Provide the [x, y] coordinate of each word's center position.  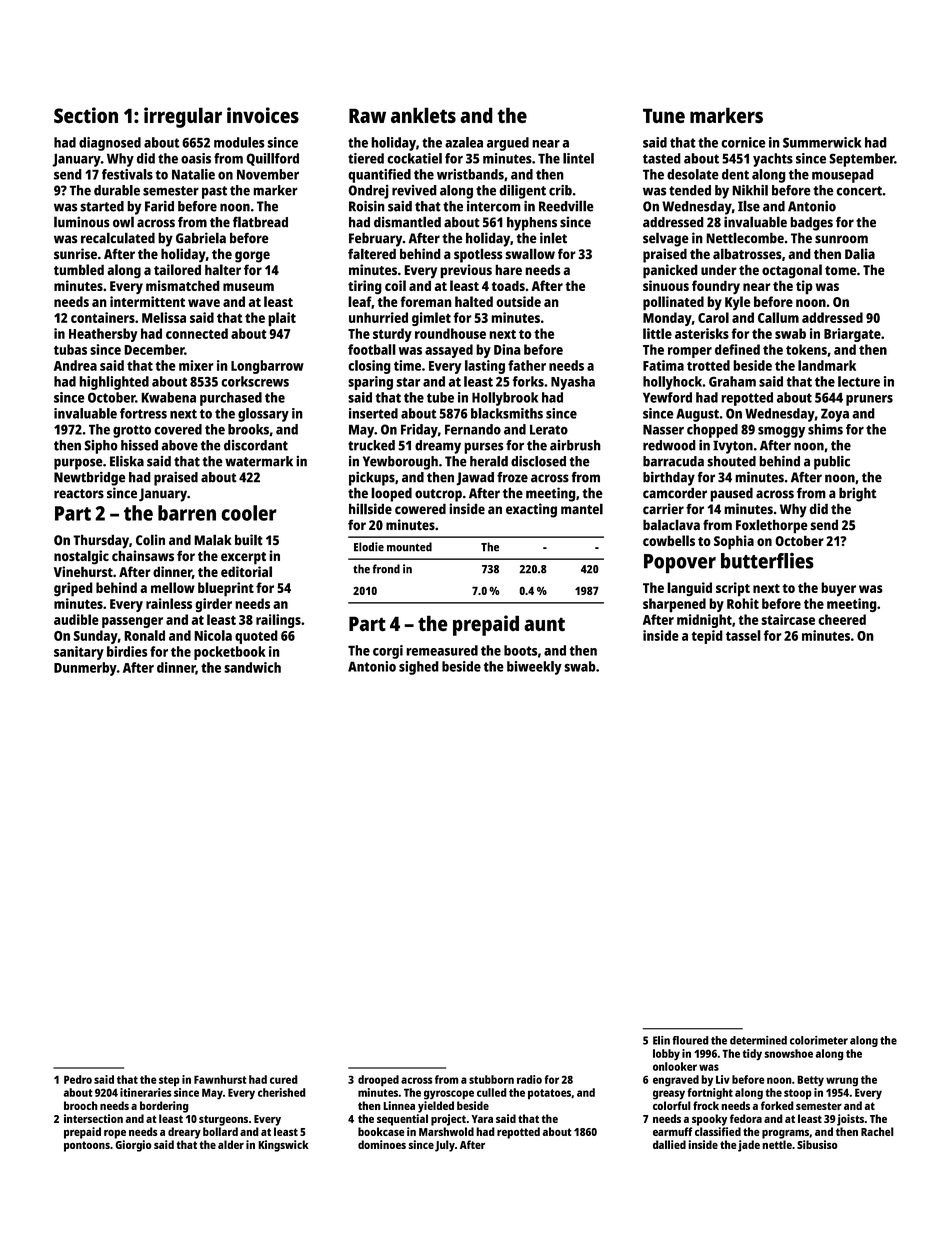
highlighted [114, 383]
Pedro [78, 1079]
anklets [423, 115]
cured [284, 1079]
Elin [661, 1040]
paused [731, 494]
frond [386, 569]
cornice [743, 142]
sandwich [252, 667]
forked [777, 1105]
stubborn [491, 1079]
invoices [263, 115]
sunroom [841, 239]
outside [518, 301]
